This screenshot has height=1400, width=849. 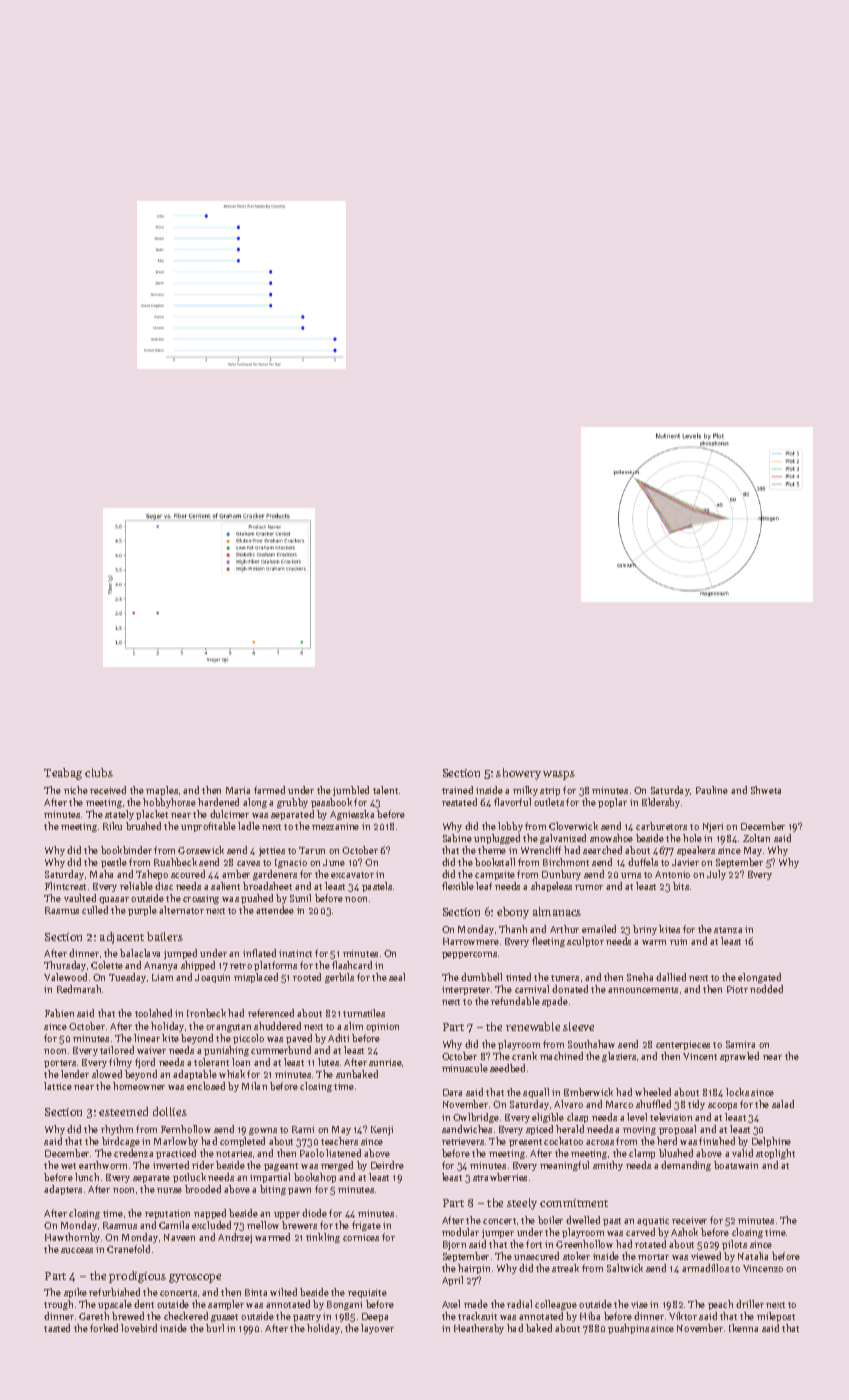 What do you see at coordinates (112, 826) in the screenshot?
I see `Riku` at bounding box center [112, 826].
